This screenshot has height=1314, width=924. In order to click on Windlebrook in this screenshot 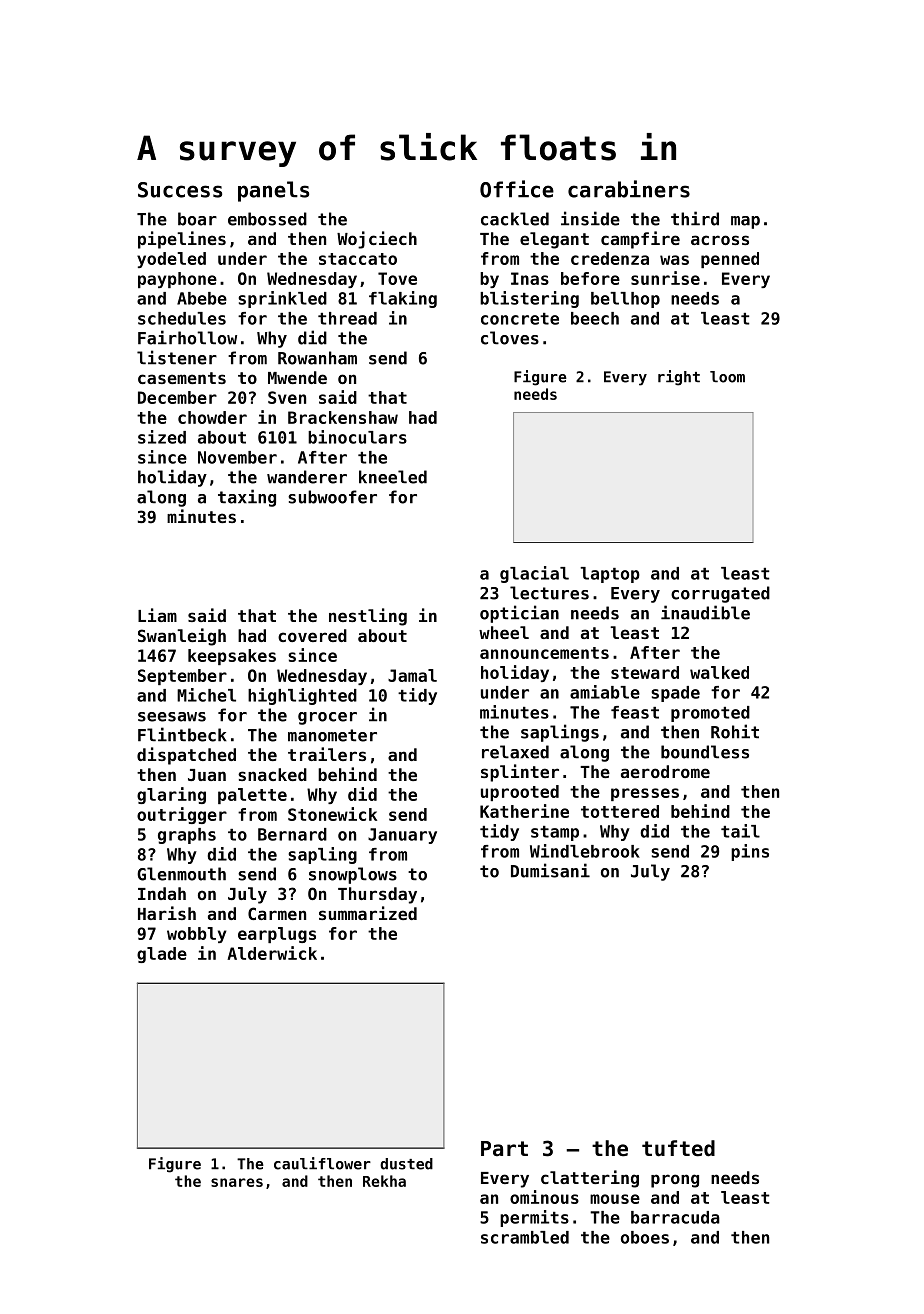, I will do `click(585, 851)`.
